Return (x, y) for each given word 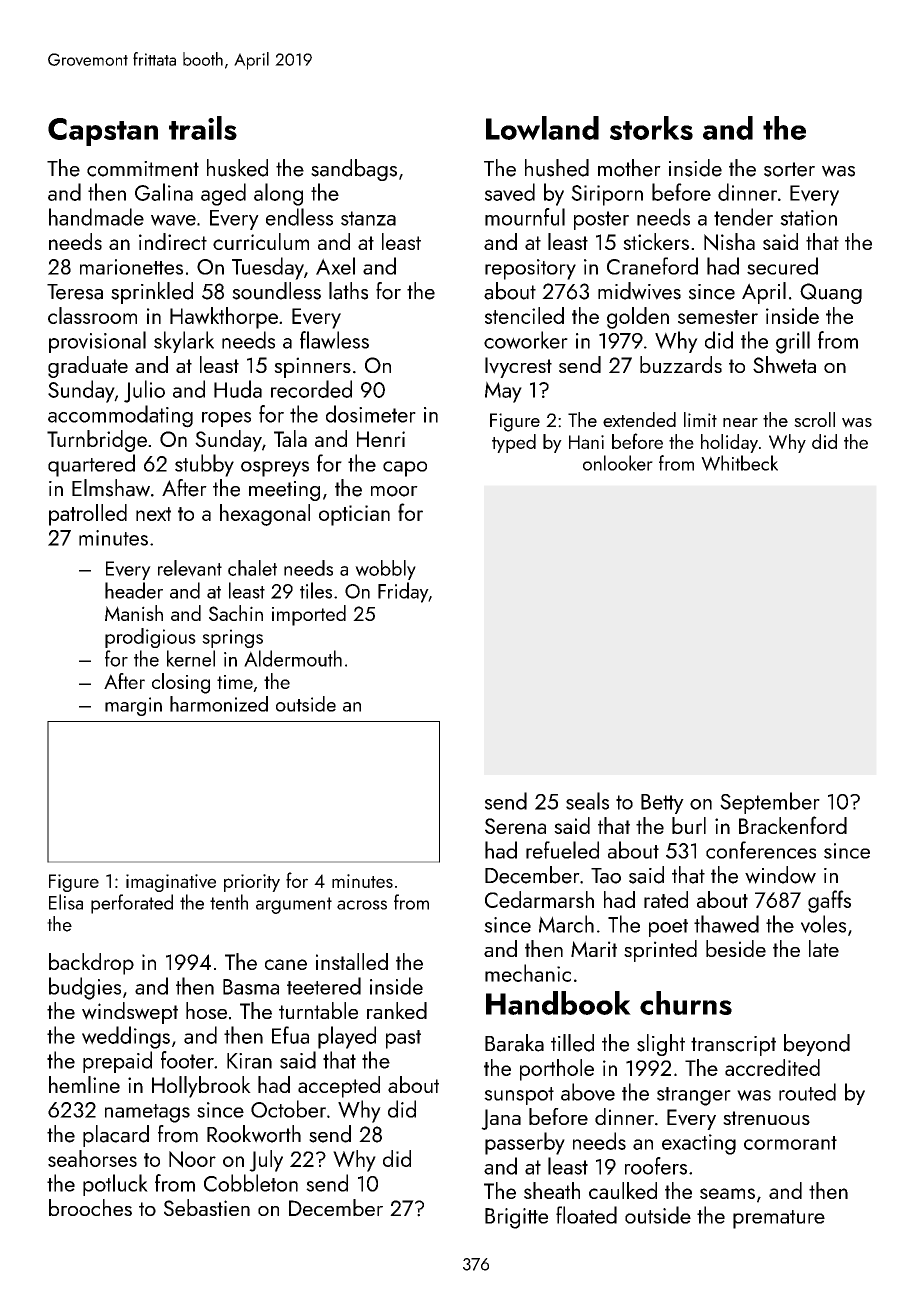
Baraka (514, 1043)
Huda (238, 389)
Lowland (542, 128)
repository (530, 269)
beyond (817, 1045)
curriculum (261, 241)
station (808, 218)
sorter (789, 169)
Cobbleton (251, 1183)
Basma (251, 987)
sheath (552, 1190)
